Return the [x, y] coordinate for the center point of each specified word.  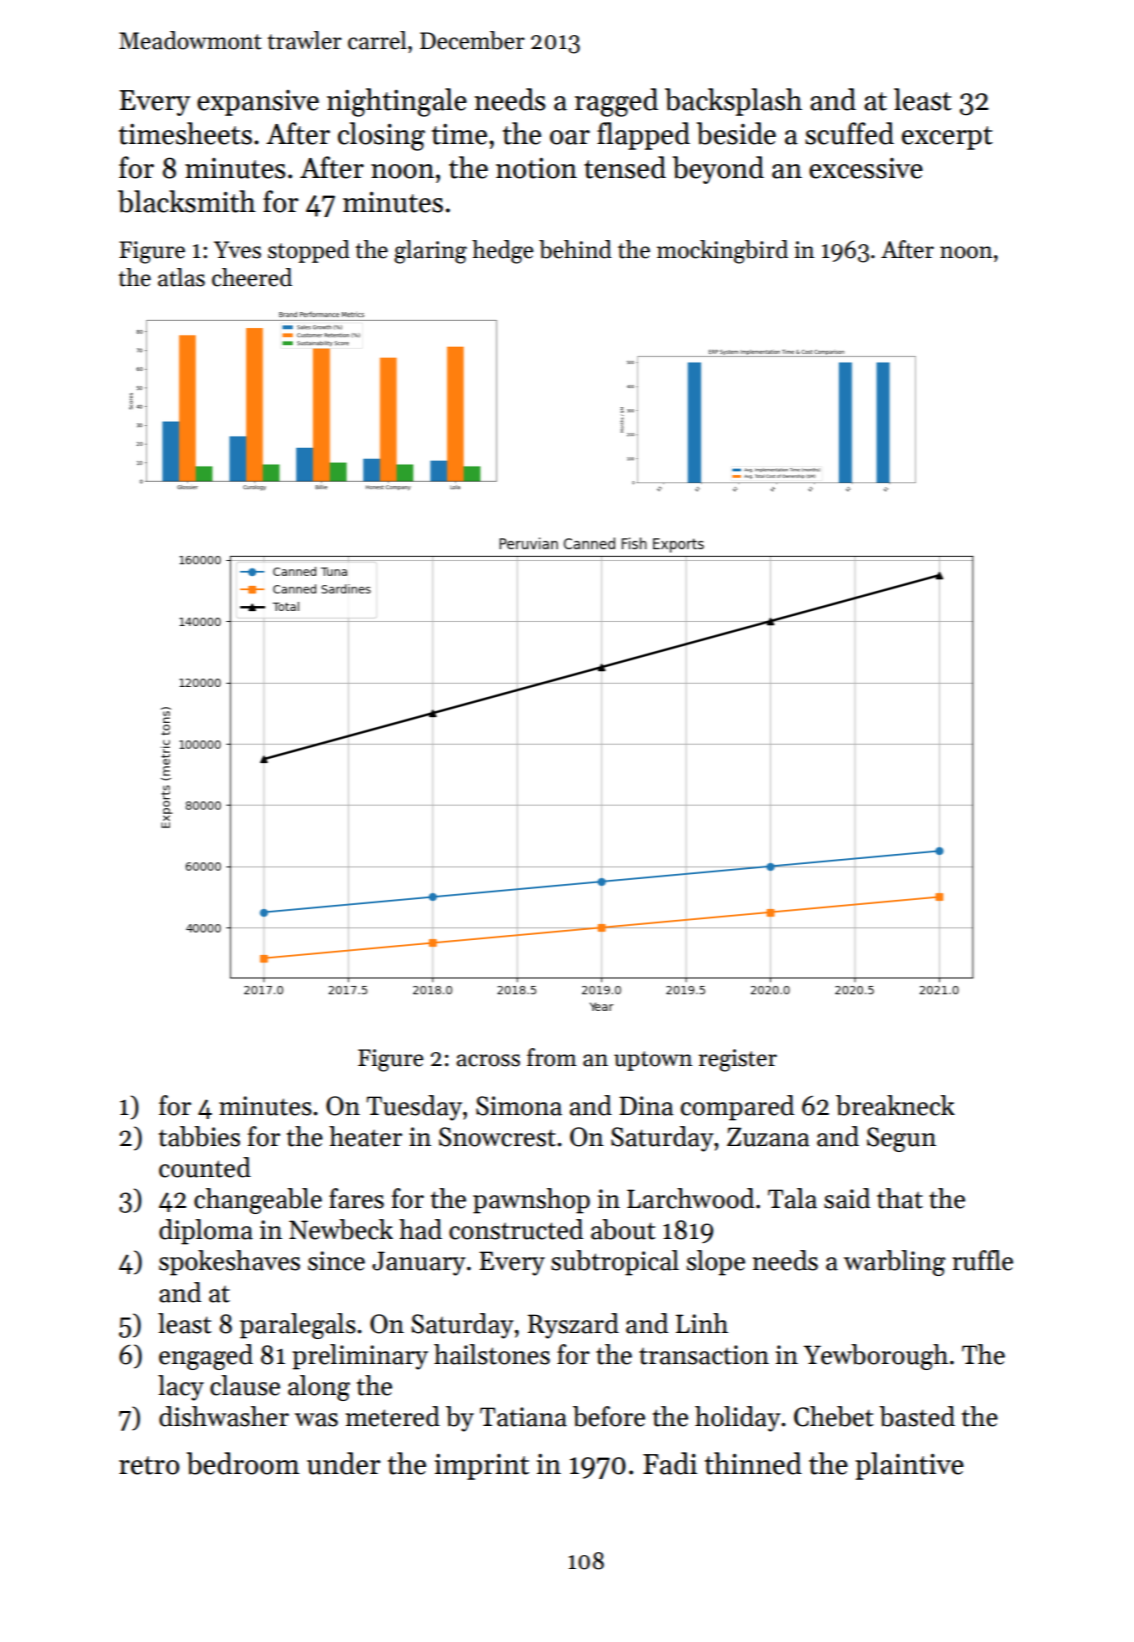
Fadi [670, 1463]
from [552, 1057]
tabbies [199, 1136]
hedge [503, 252]
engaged [206, 1357]
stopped [309, 251]
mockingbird [722, 252]
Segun [901, 1139]
